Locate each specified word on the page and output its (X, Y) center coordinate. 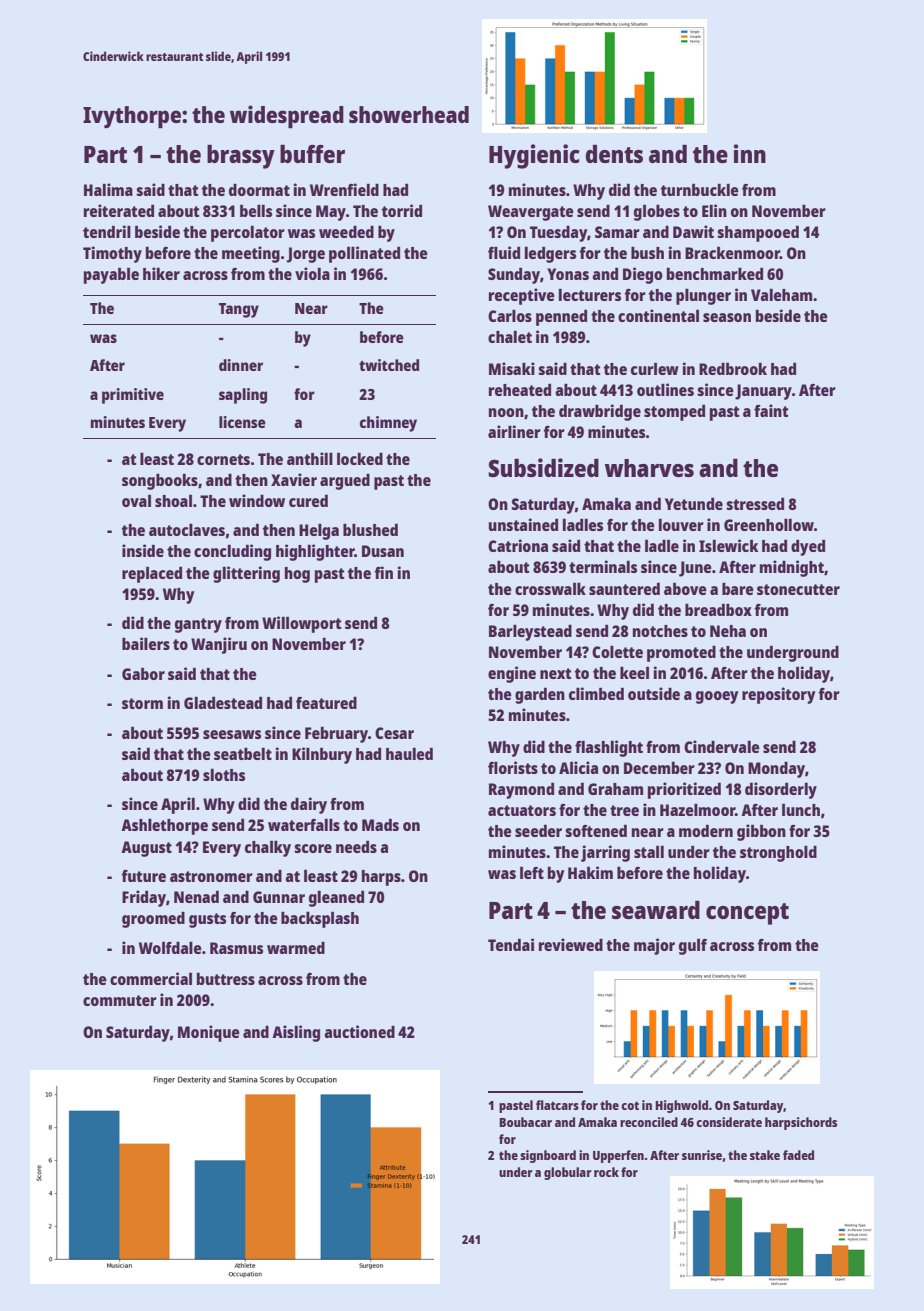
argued (345, 481)
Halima (108, 189)
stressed (755, 503)
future (143, 876)
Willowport (302, 624)
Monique (209, 1033)
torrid (402, 210)
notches (660, 631)
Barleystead (530, 632)
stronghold (778, 853)
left (532, 872)
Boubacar (525, 1122)
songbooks (160, 481)
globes (657, 212)
